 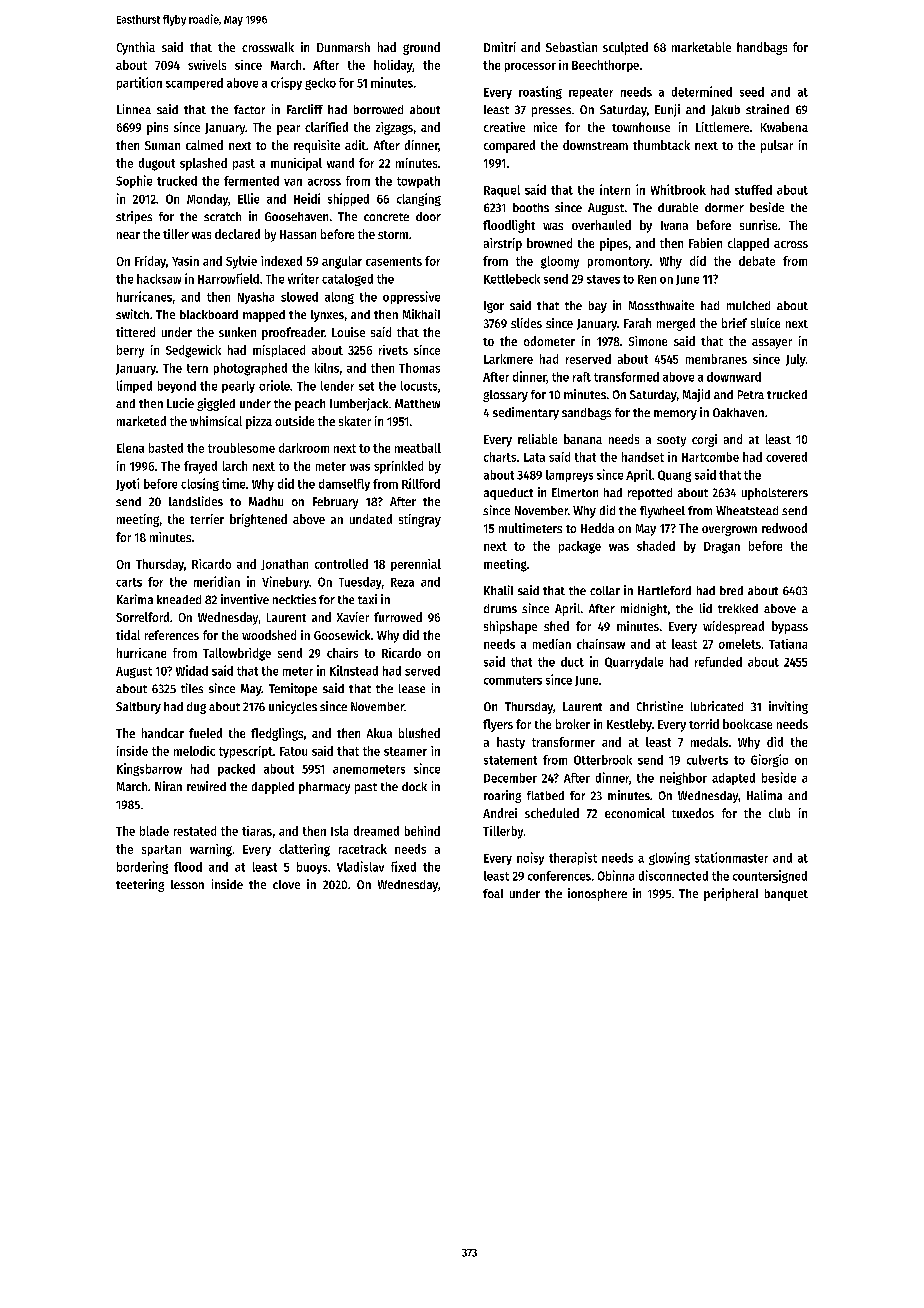 I want to click on Quarrydale, so click(x=634, y=663).
